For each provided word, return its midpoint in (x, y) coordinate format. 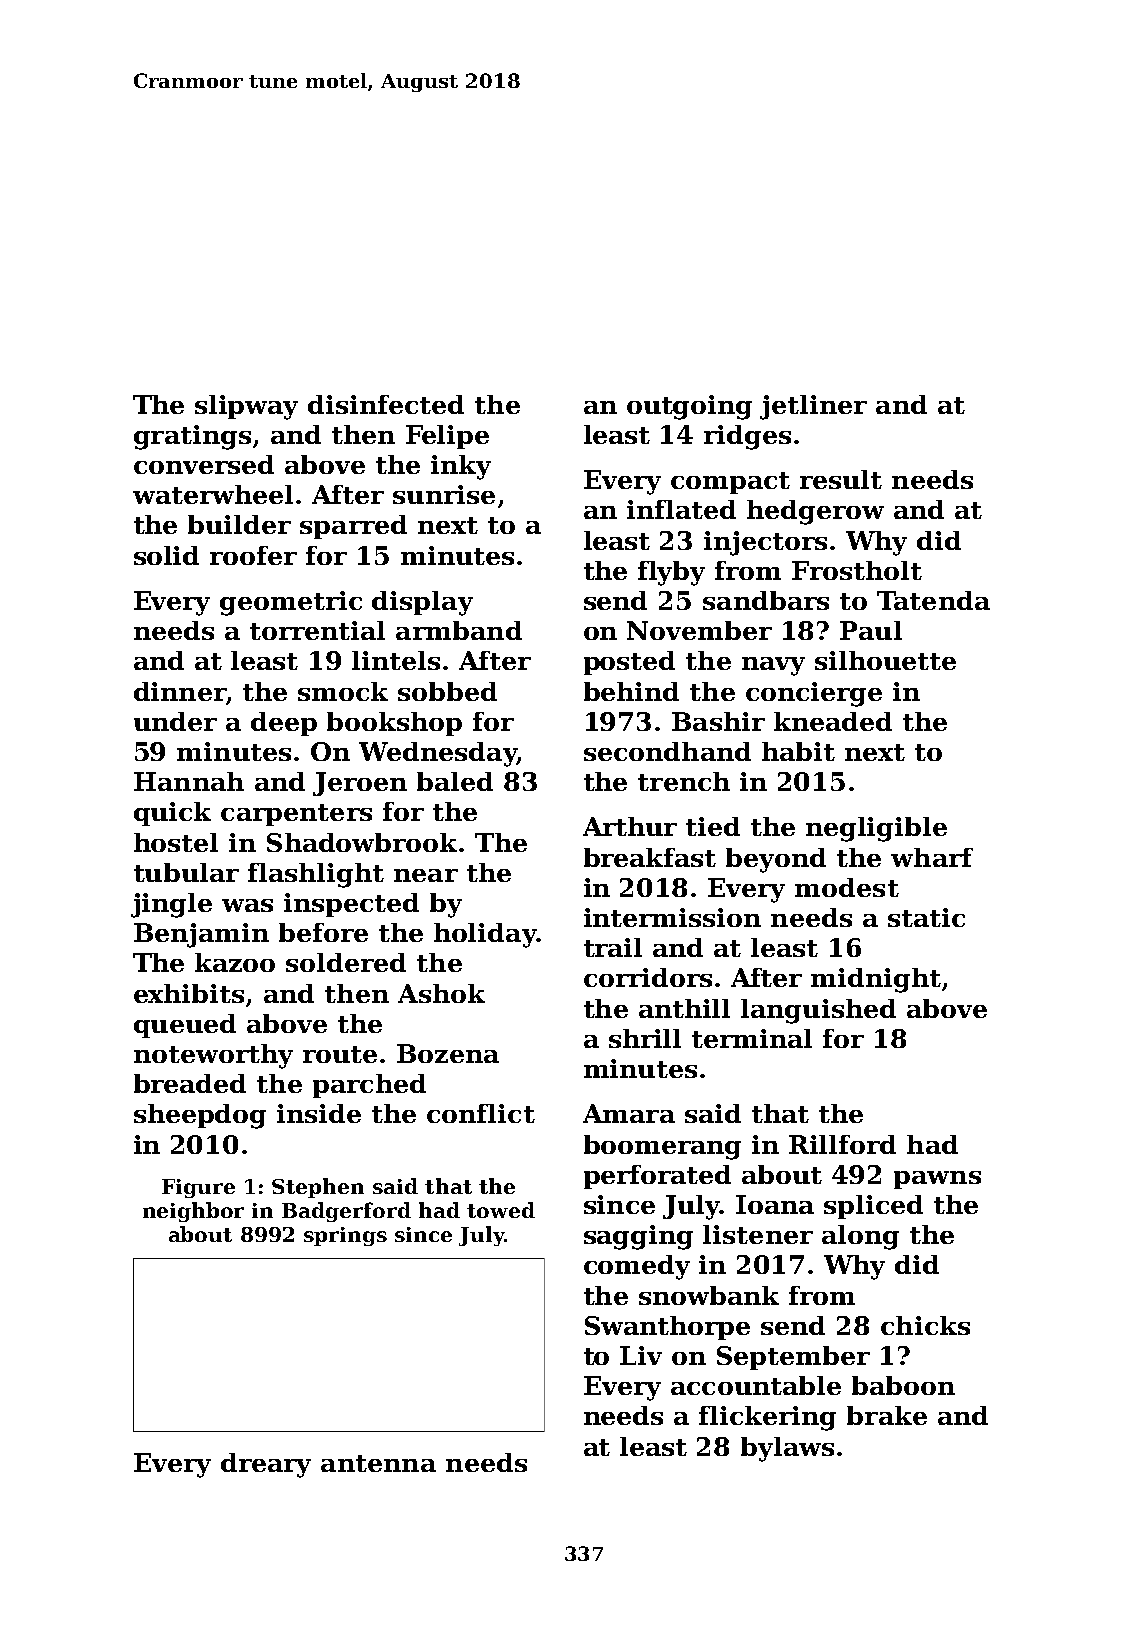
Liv (641, 1355)
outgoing (689, 407)
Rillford (842, 1144)
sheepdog (200, 1116)
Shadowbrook (362, 842)
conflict (481, 1113)
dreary (266, 1465)
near (426, 875)
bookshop (394, 724)
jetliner (813, 407)
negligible (876, 829)
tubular (186, 872)
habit (798, 751)
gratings (192, 437)
